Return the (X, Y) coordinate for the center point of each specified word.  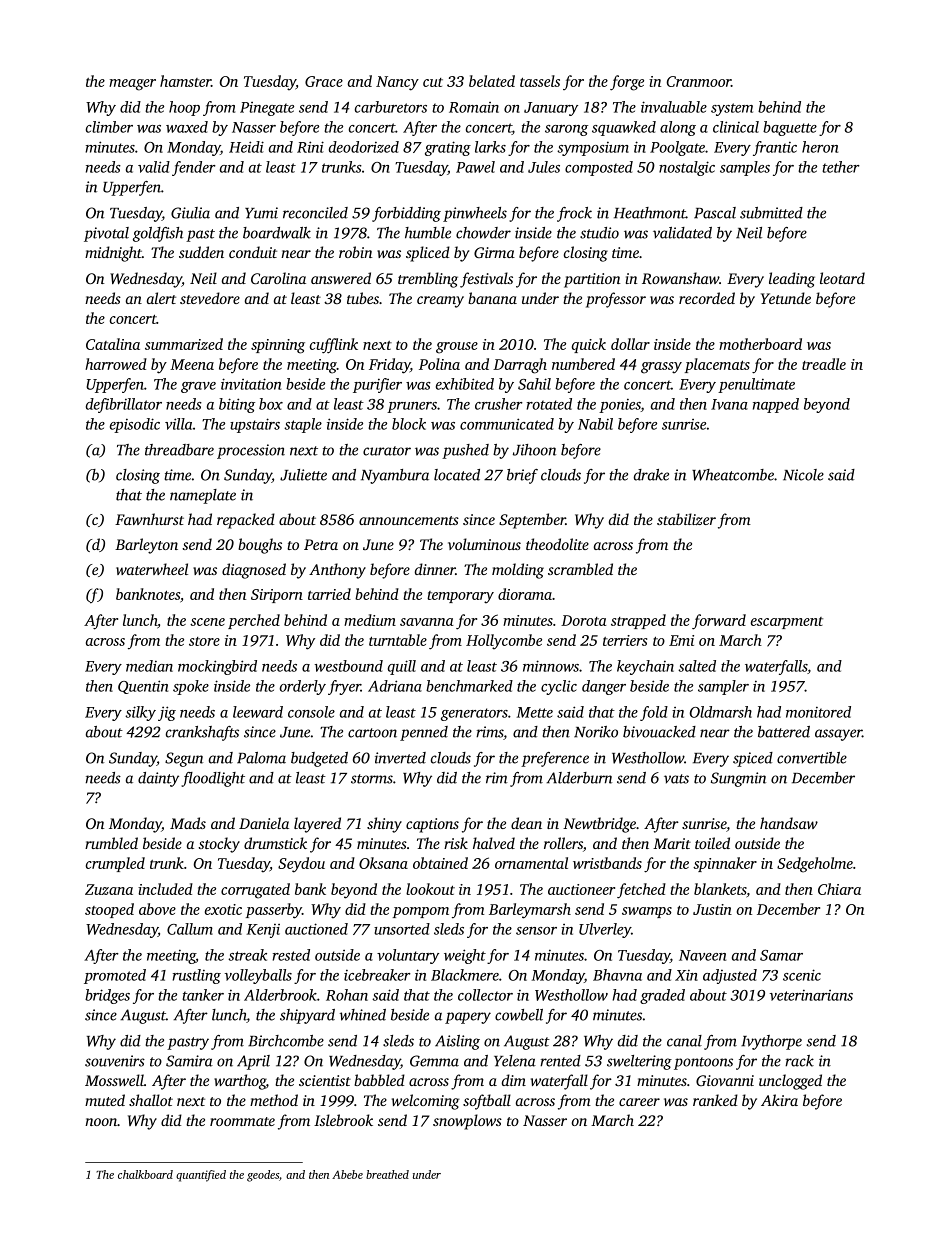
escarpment (787, 623)
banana (492, 298)
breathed (387, 1174)
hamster (185, 81)
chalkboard (145, 1174)
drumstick (275, 843)
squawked (624, 128)
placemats (717, 365)
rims (490, 733)
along (678, 128)
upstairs (255, 425)
